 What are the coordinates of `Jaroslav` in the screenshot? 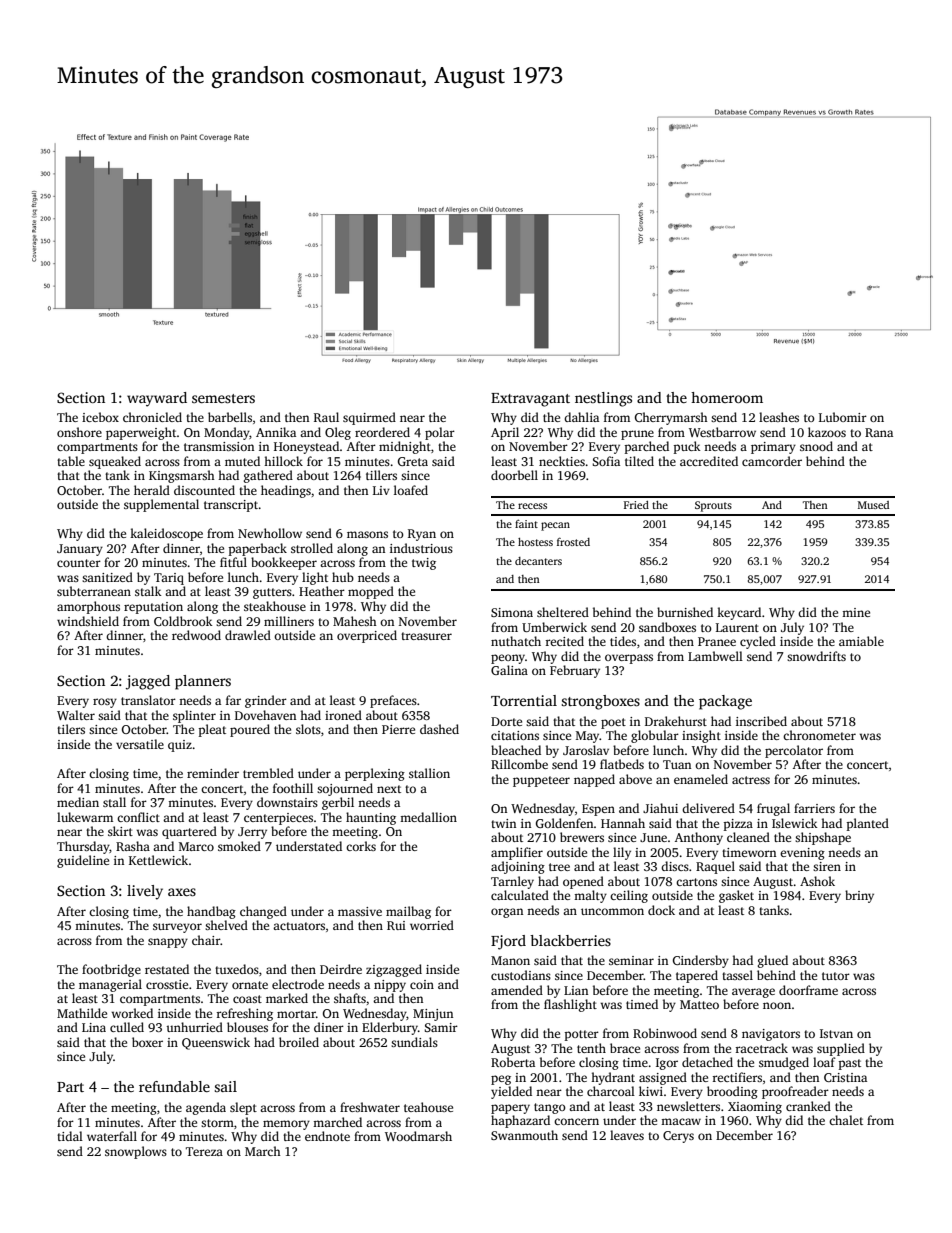 It's located at (586, 750).
